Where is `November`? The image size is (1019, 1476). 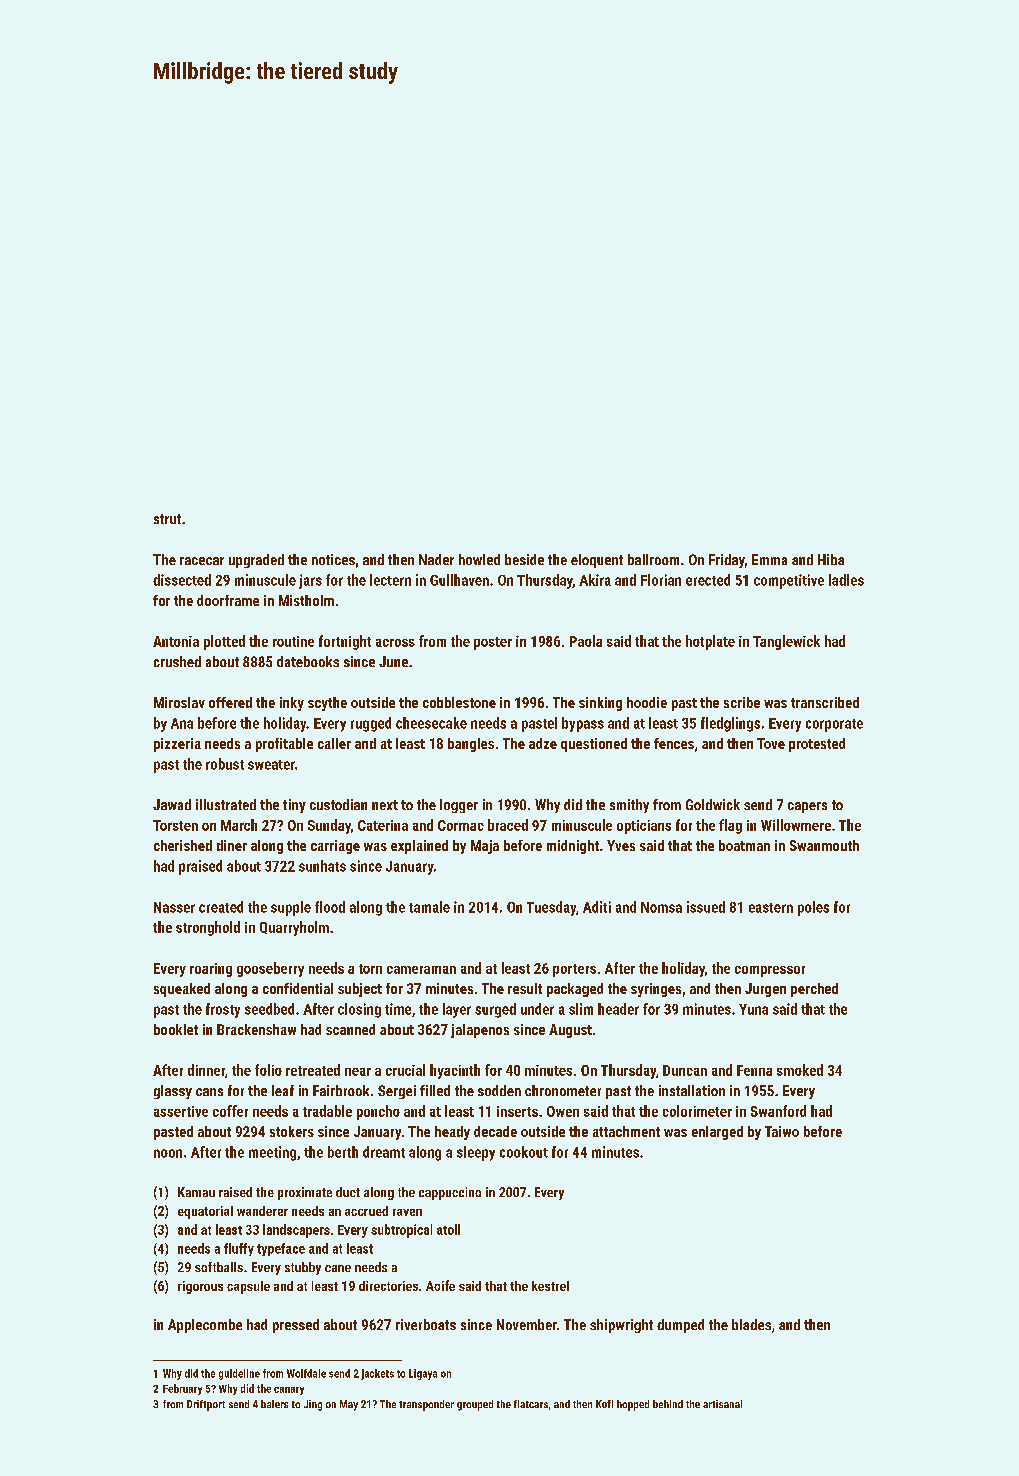 November is located at coordinates (527, 1324).
